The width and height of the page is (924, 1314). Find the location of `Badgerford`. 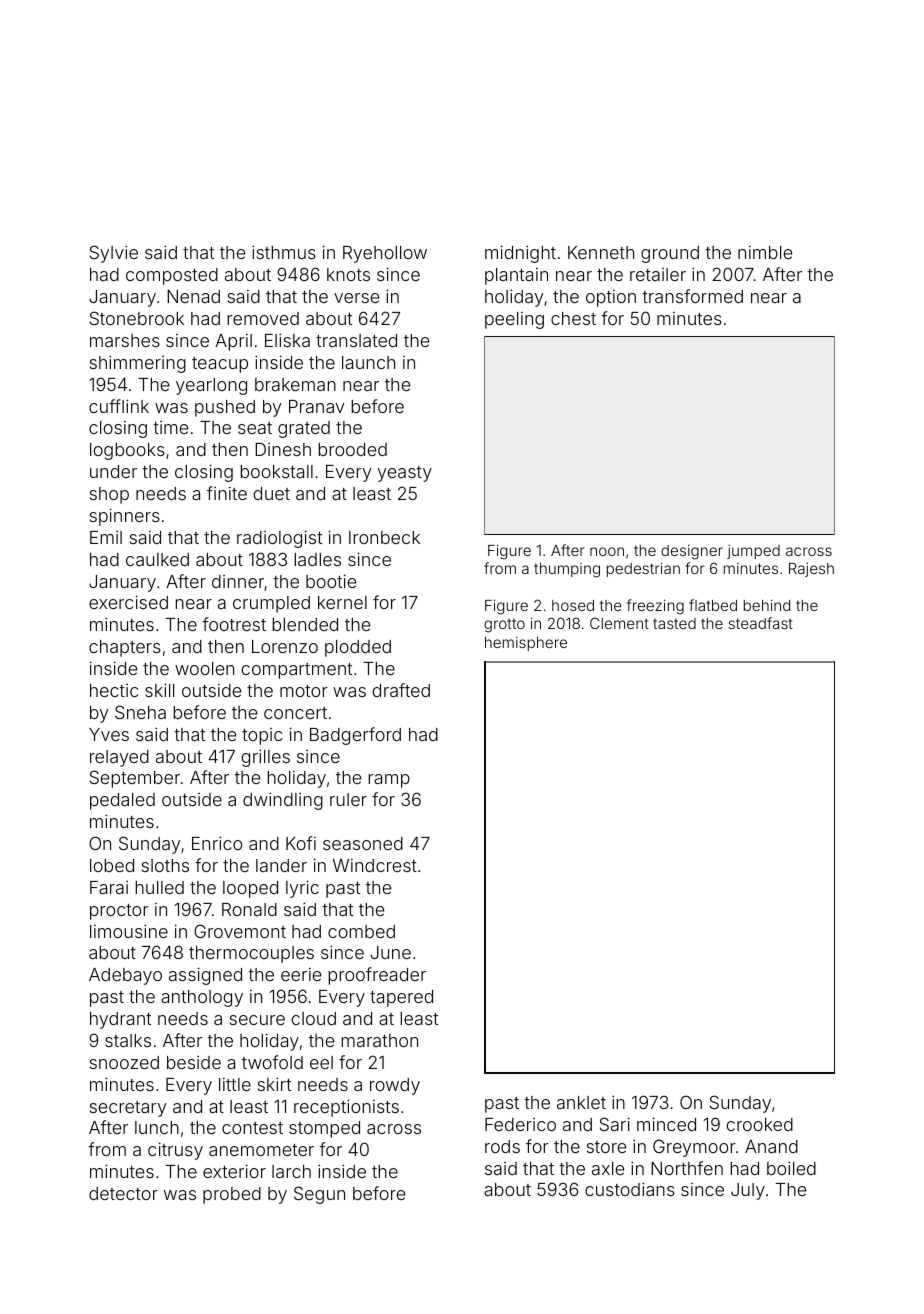

Badgerford is located at coordinates (355, 736).
